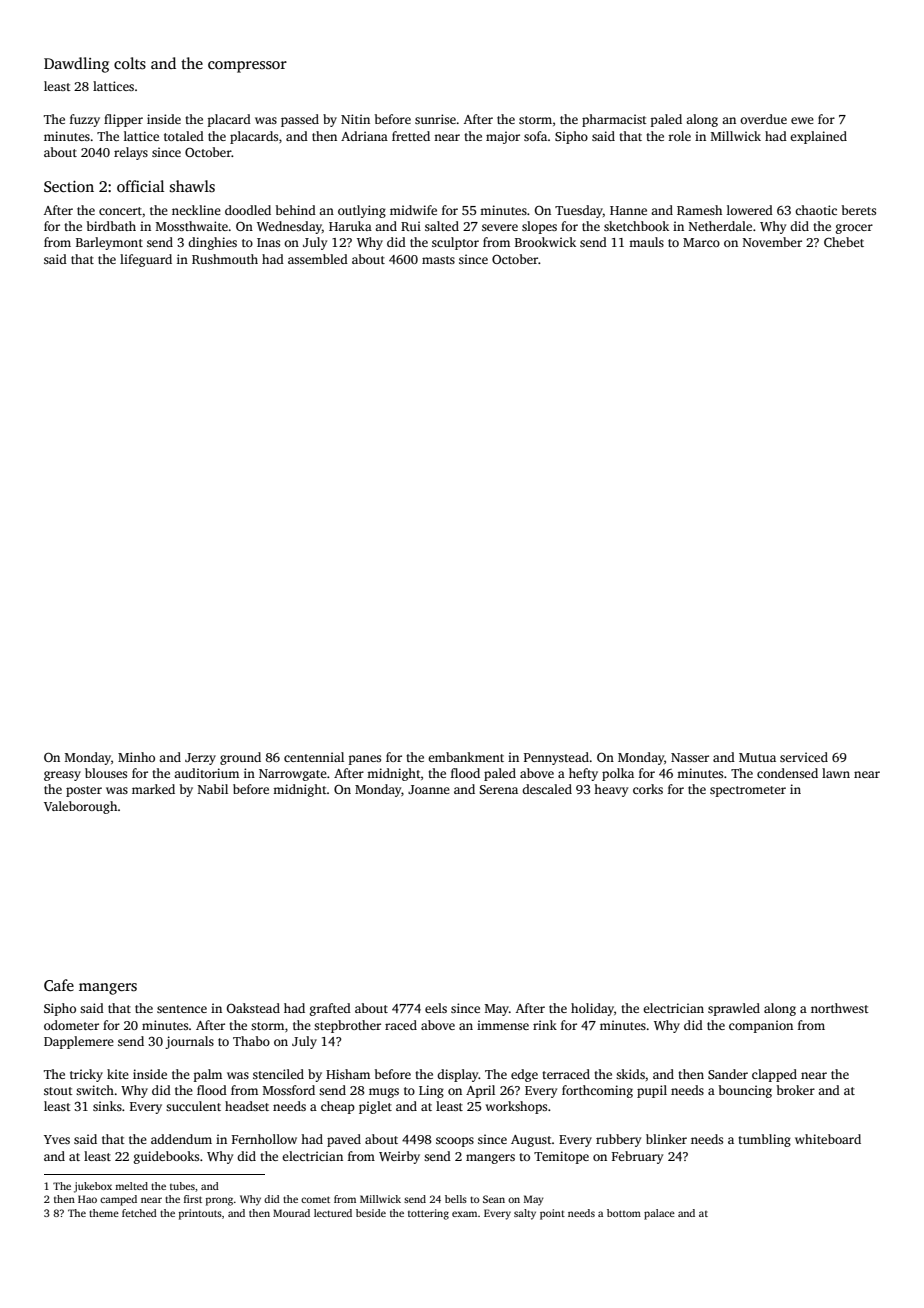 This screenshot has height=1308, width=924. What do you see at coordinates (300, 120) in the screenshot?
I see `passed` at bounding box center [300, 120].
